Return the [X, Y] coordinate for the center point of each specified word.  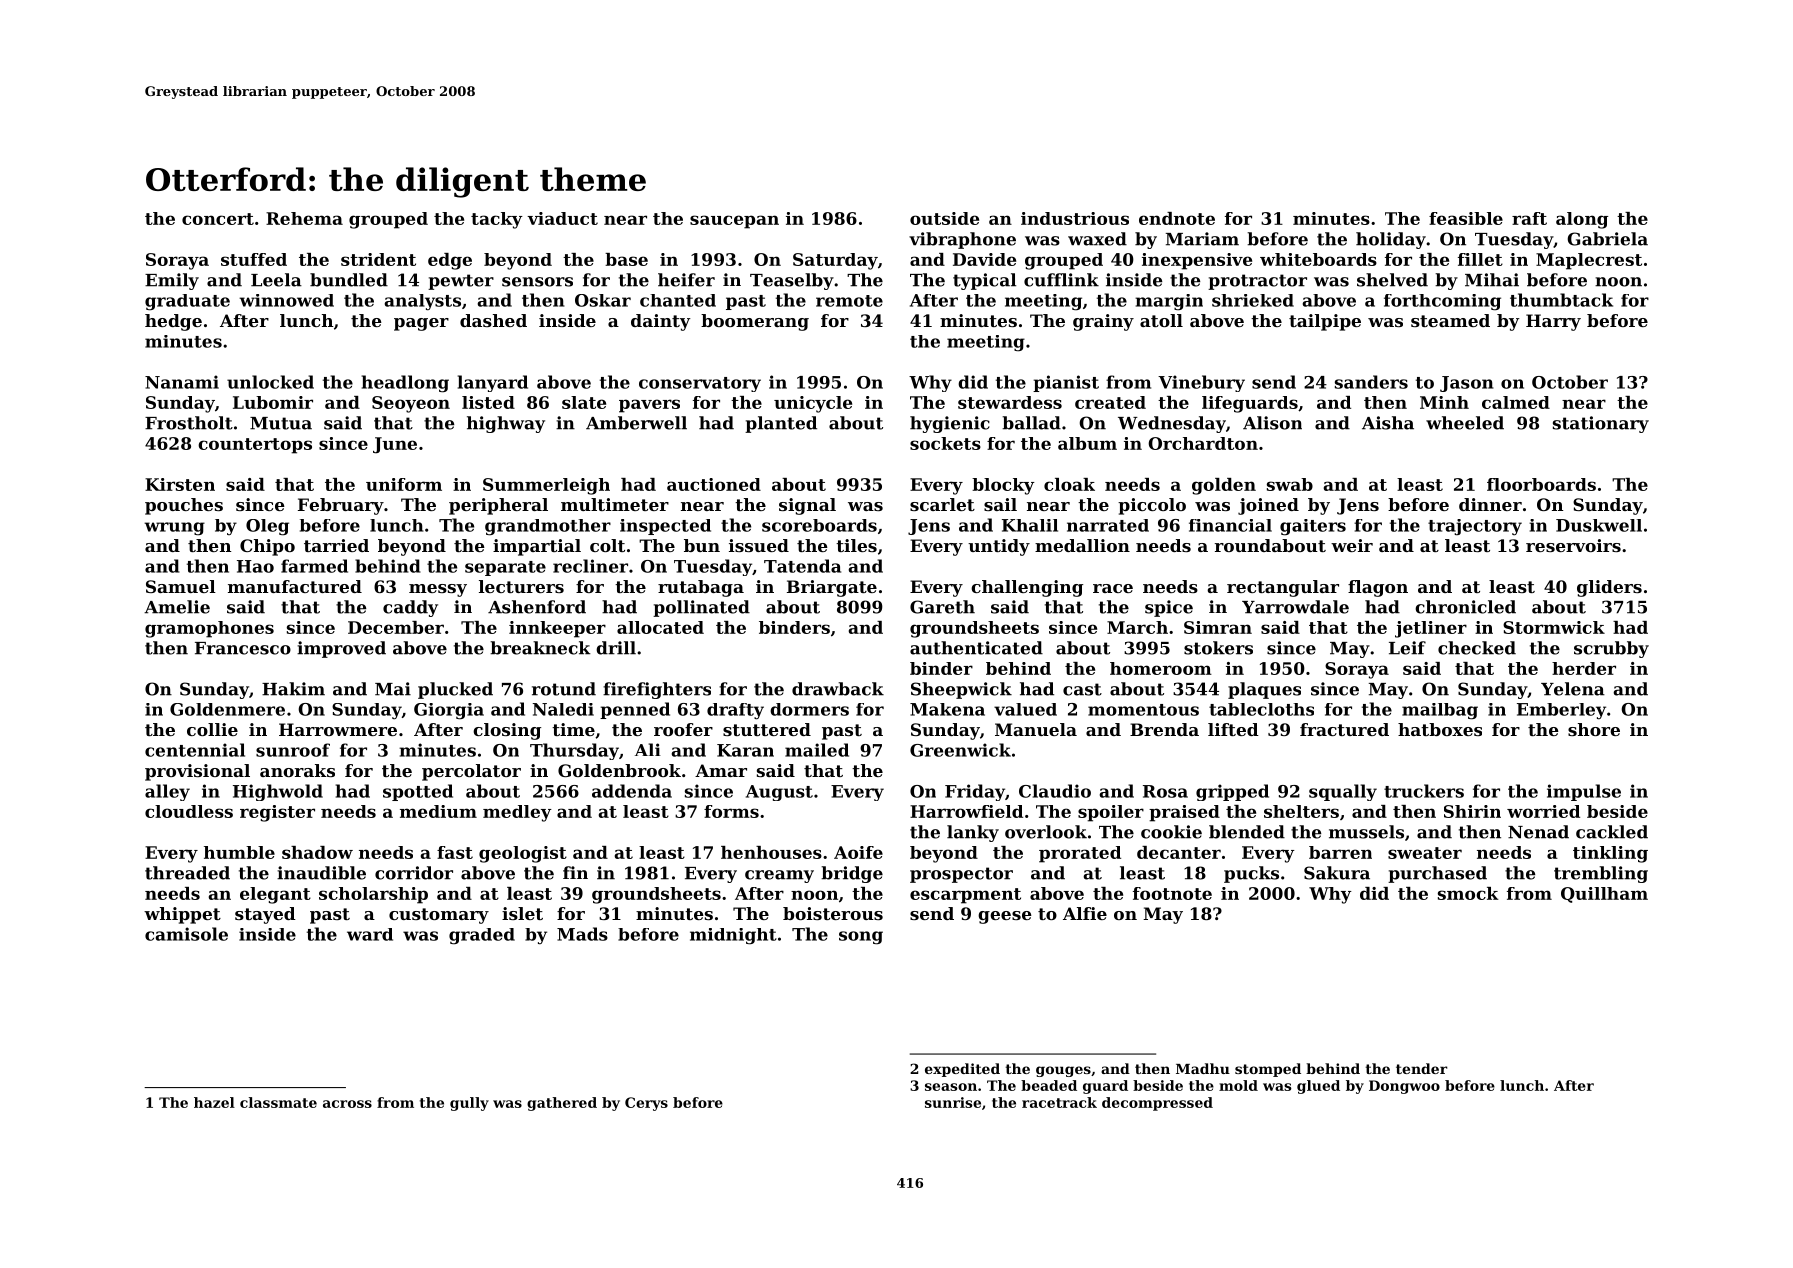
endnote [1177, 218]
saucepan [734, 222]
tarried [336, 545]
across [347, 1104]
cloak [1069, 484]
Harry [1553, 322]
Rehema [304, 218]
